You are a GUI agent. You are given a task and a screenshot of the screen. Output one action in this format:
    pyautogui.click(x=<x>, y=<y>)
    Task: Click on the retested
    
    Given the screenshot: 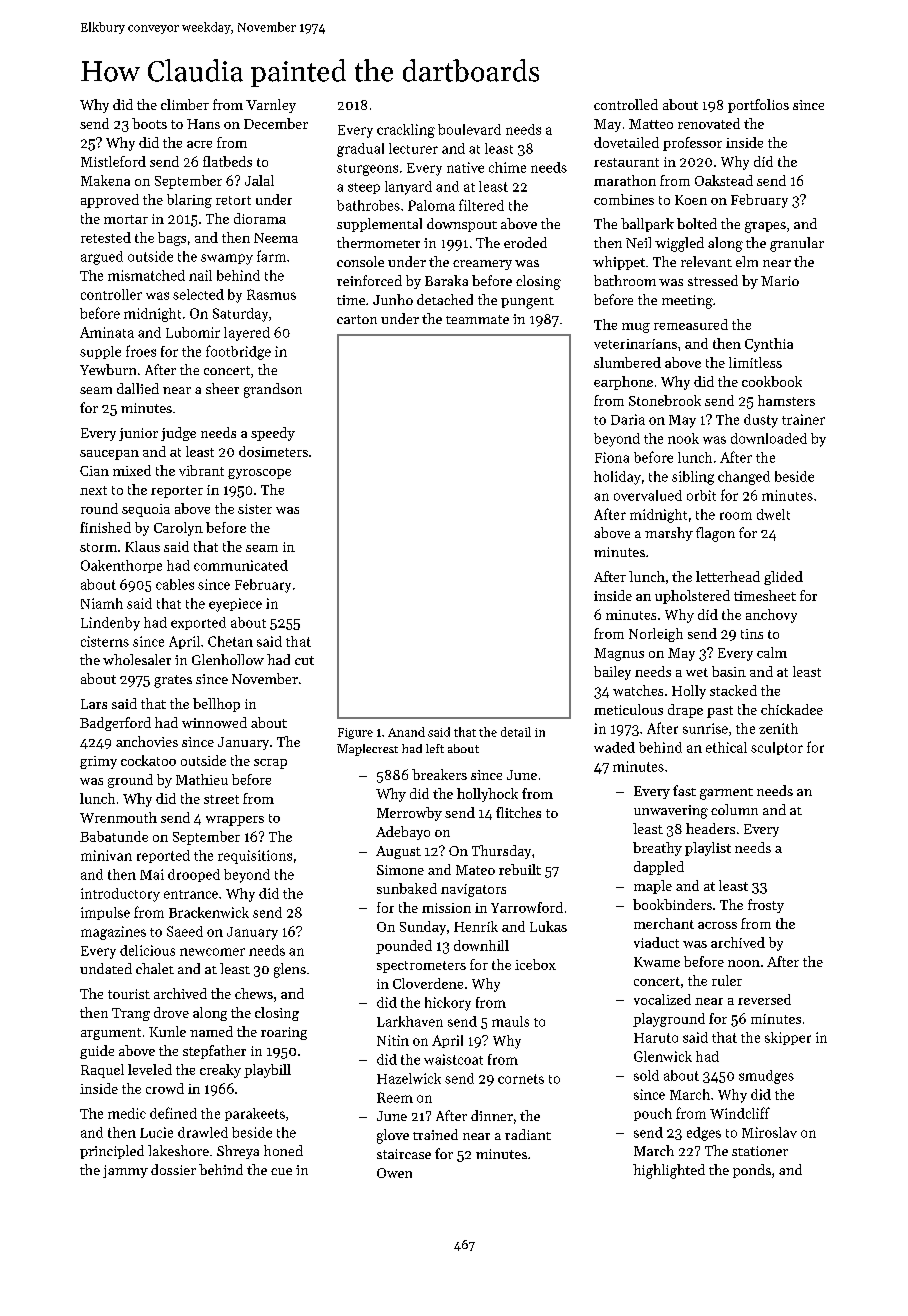 What is the action you would take?
    pyautogui.click(x=106, y=237)
